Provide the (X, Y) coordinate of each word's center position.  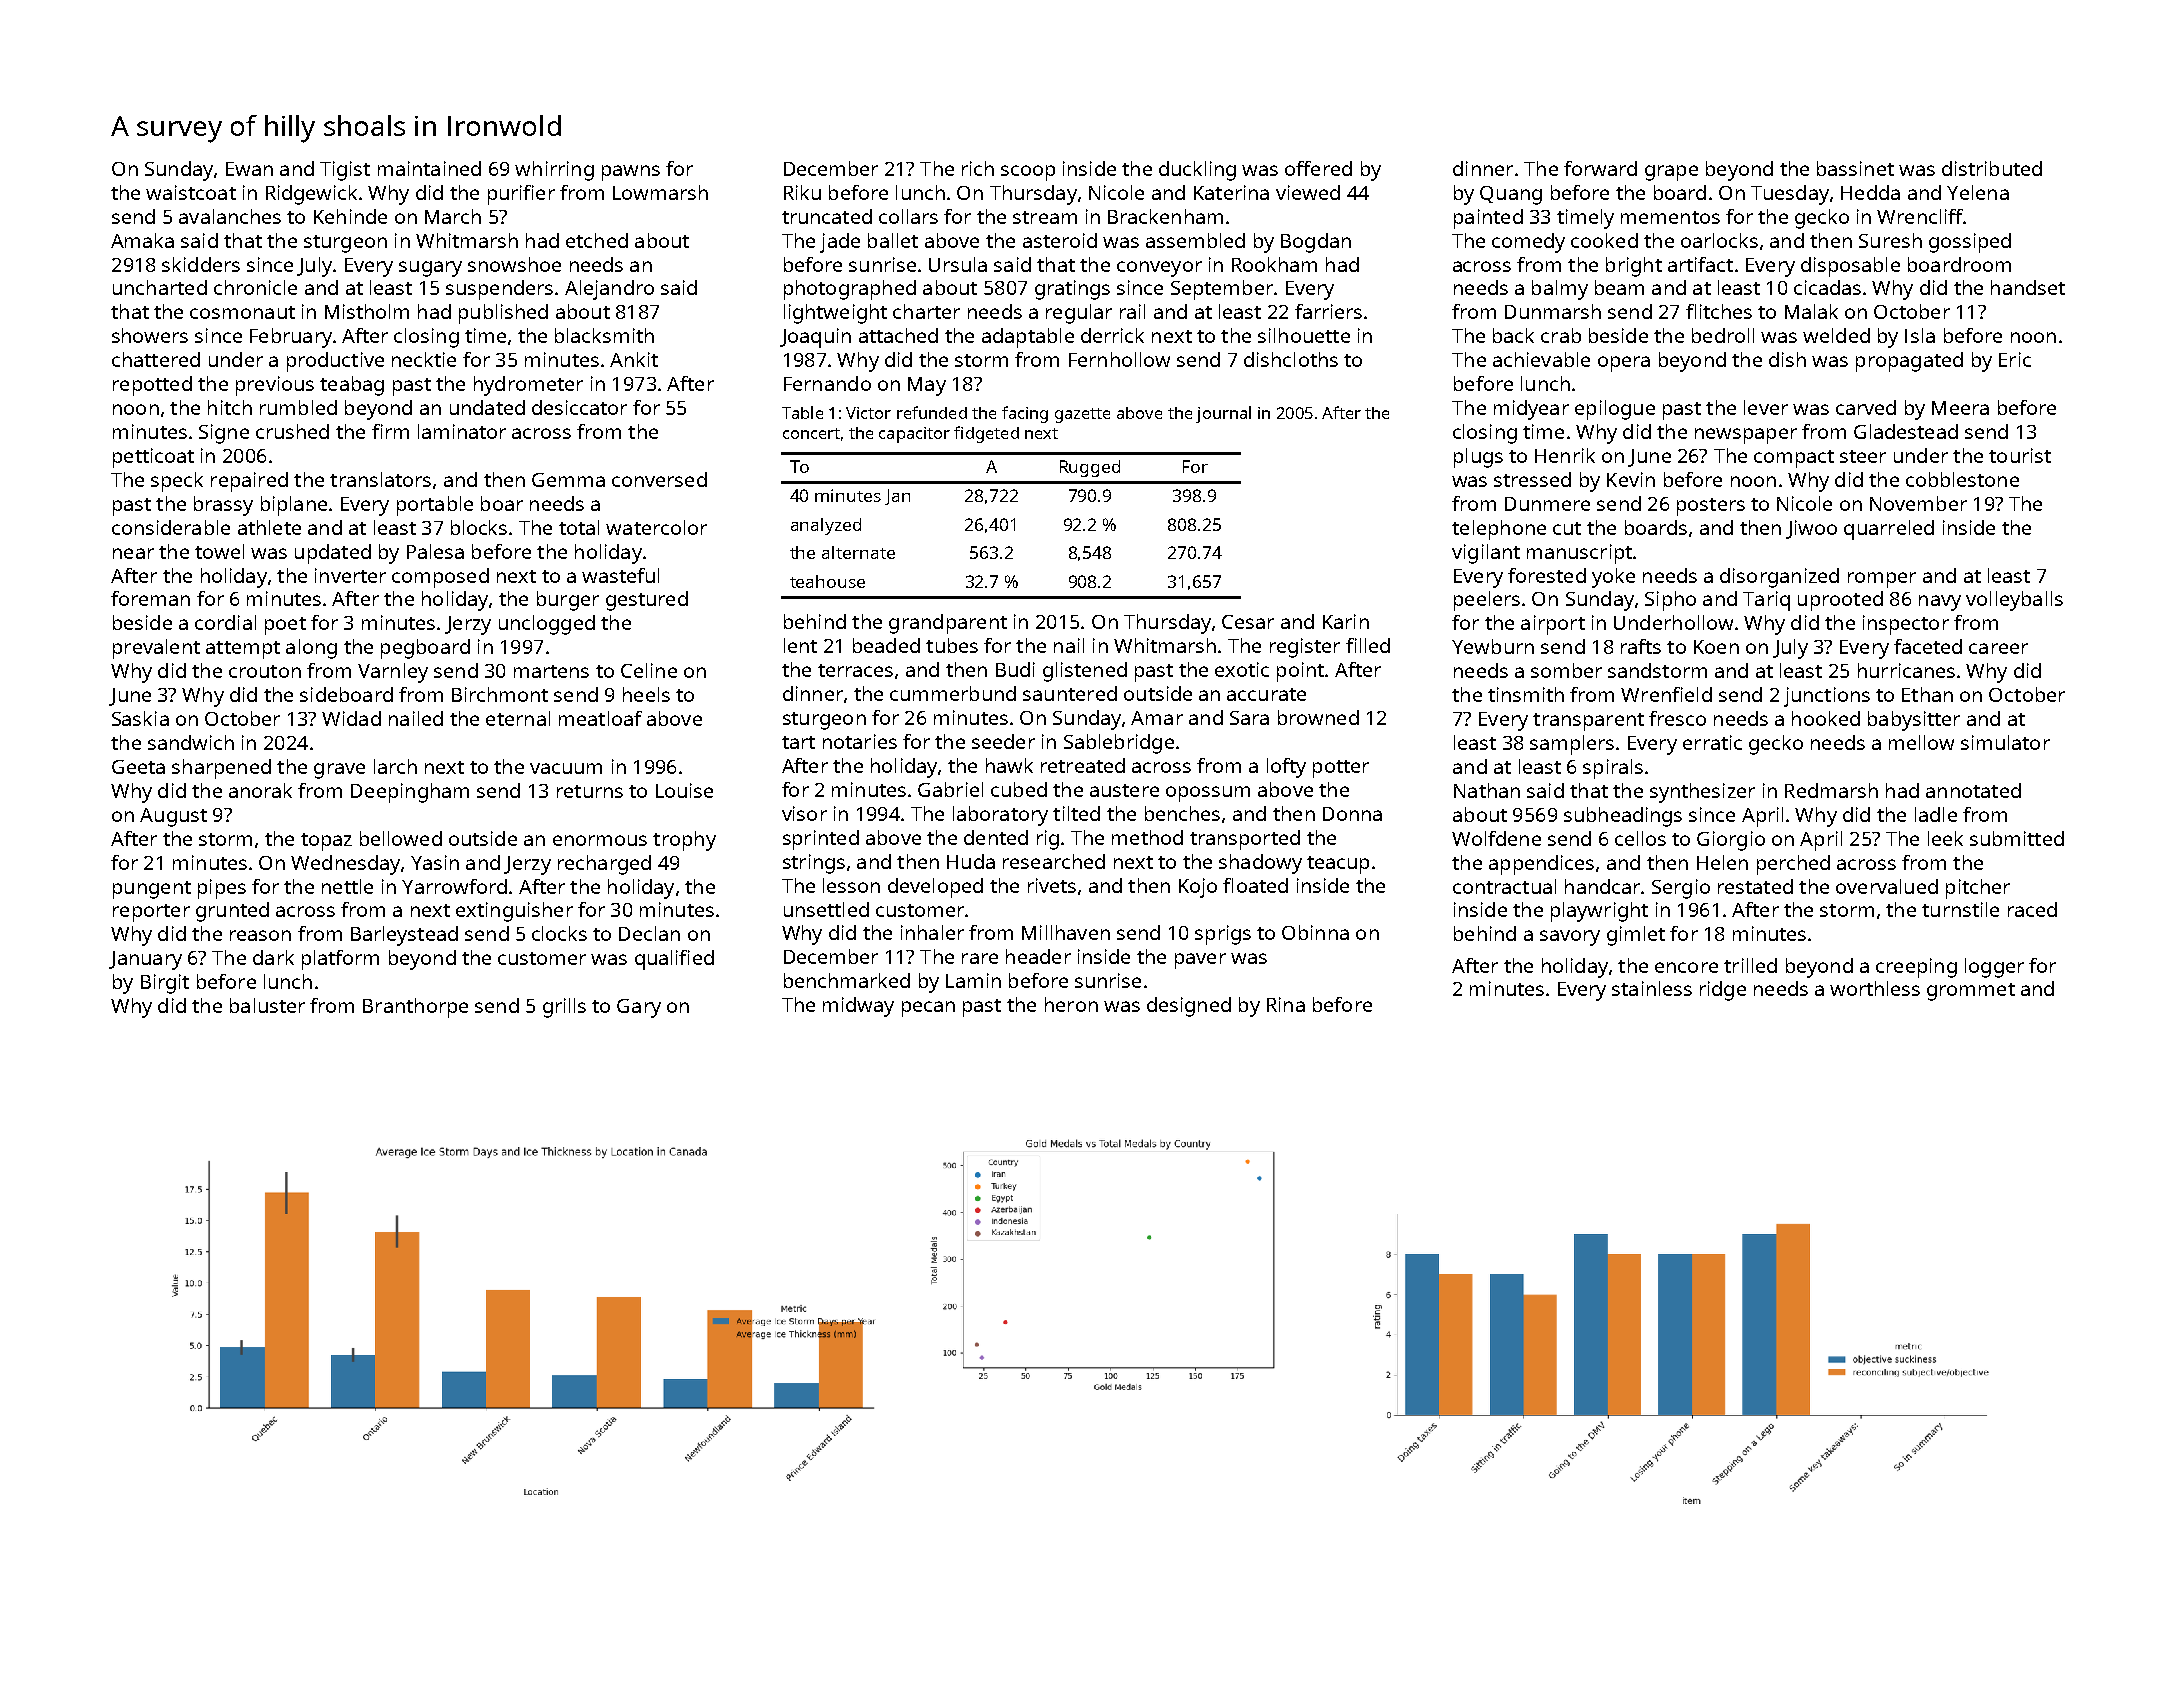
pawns (631, 173)
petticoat (153, 458)
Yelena (1978, 192)
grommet (1971, 992)
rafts (1641, 646)
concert (811, 433)
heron (1071, 1004)
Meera (1960, 408)
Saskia (140, 718)
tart (798, 742)
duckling (1197, 171)
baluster (267, 1005)
